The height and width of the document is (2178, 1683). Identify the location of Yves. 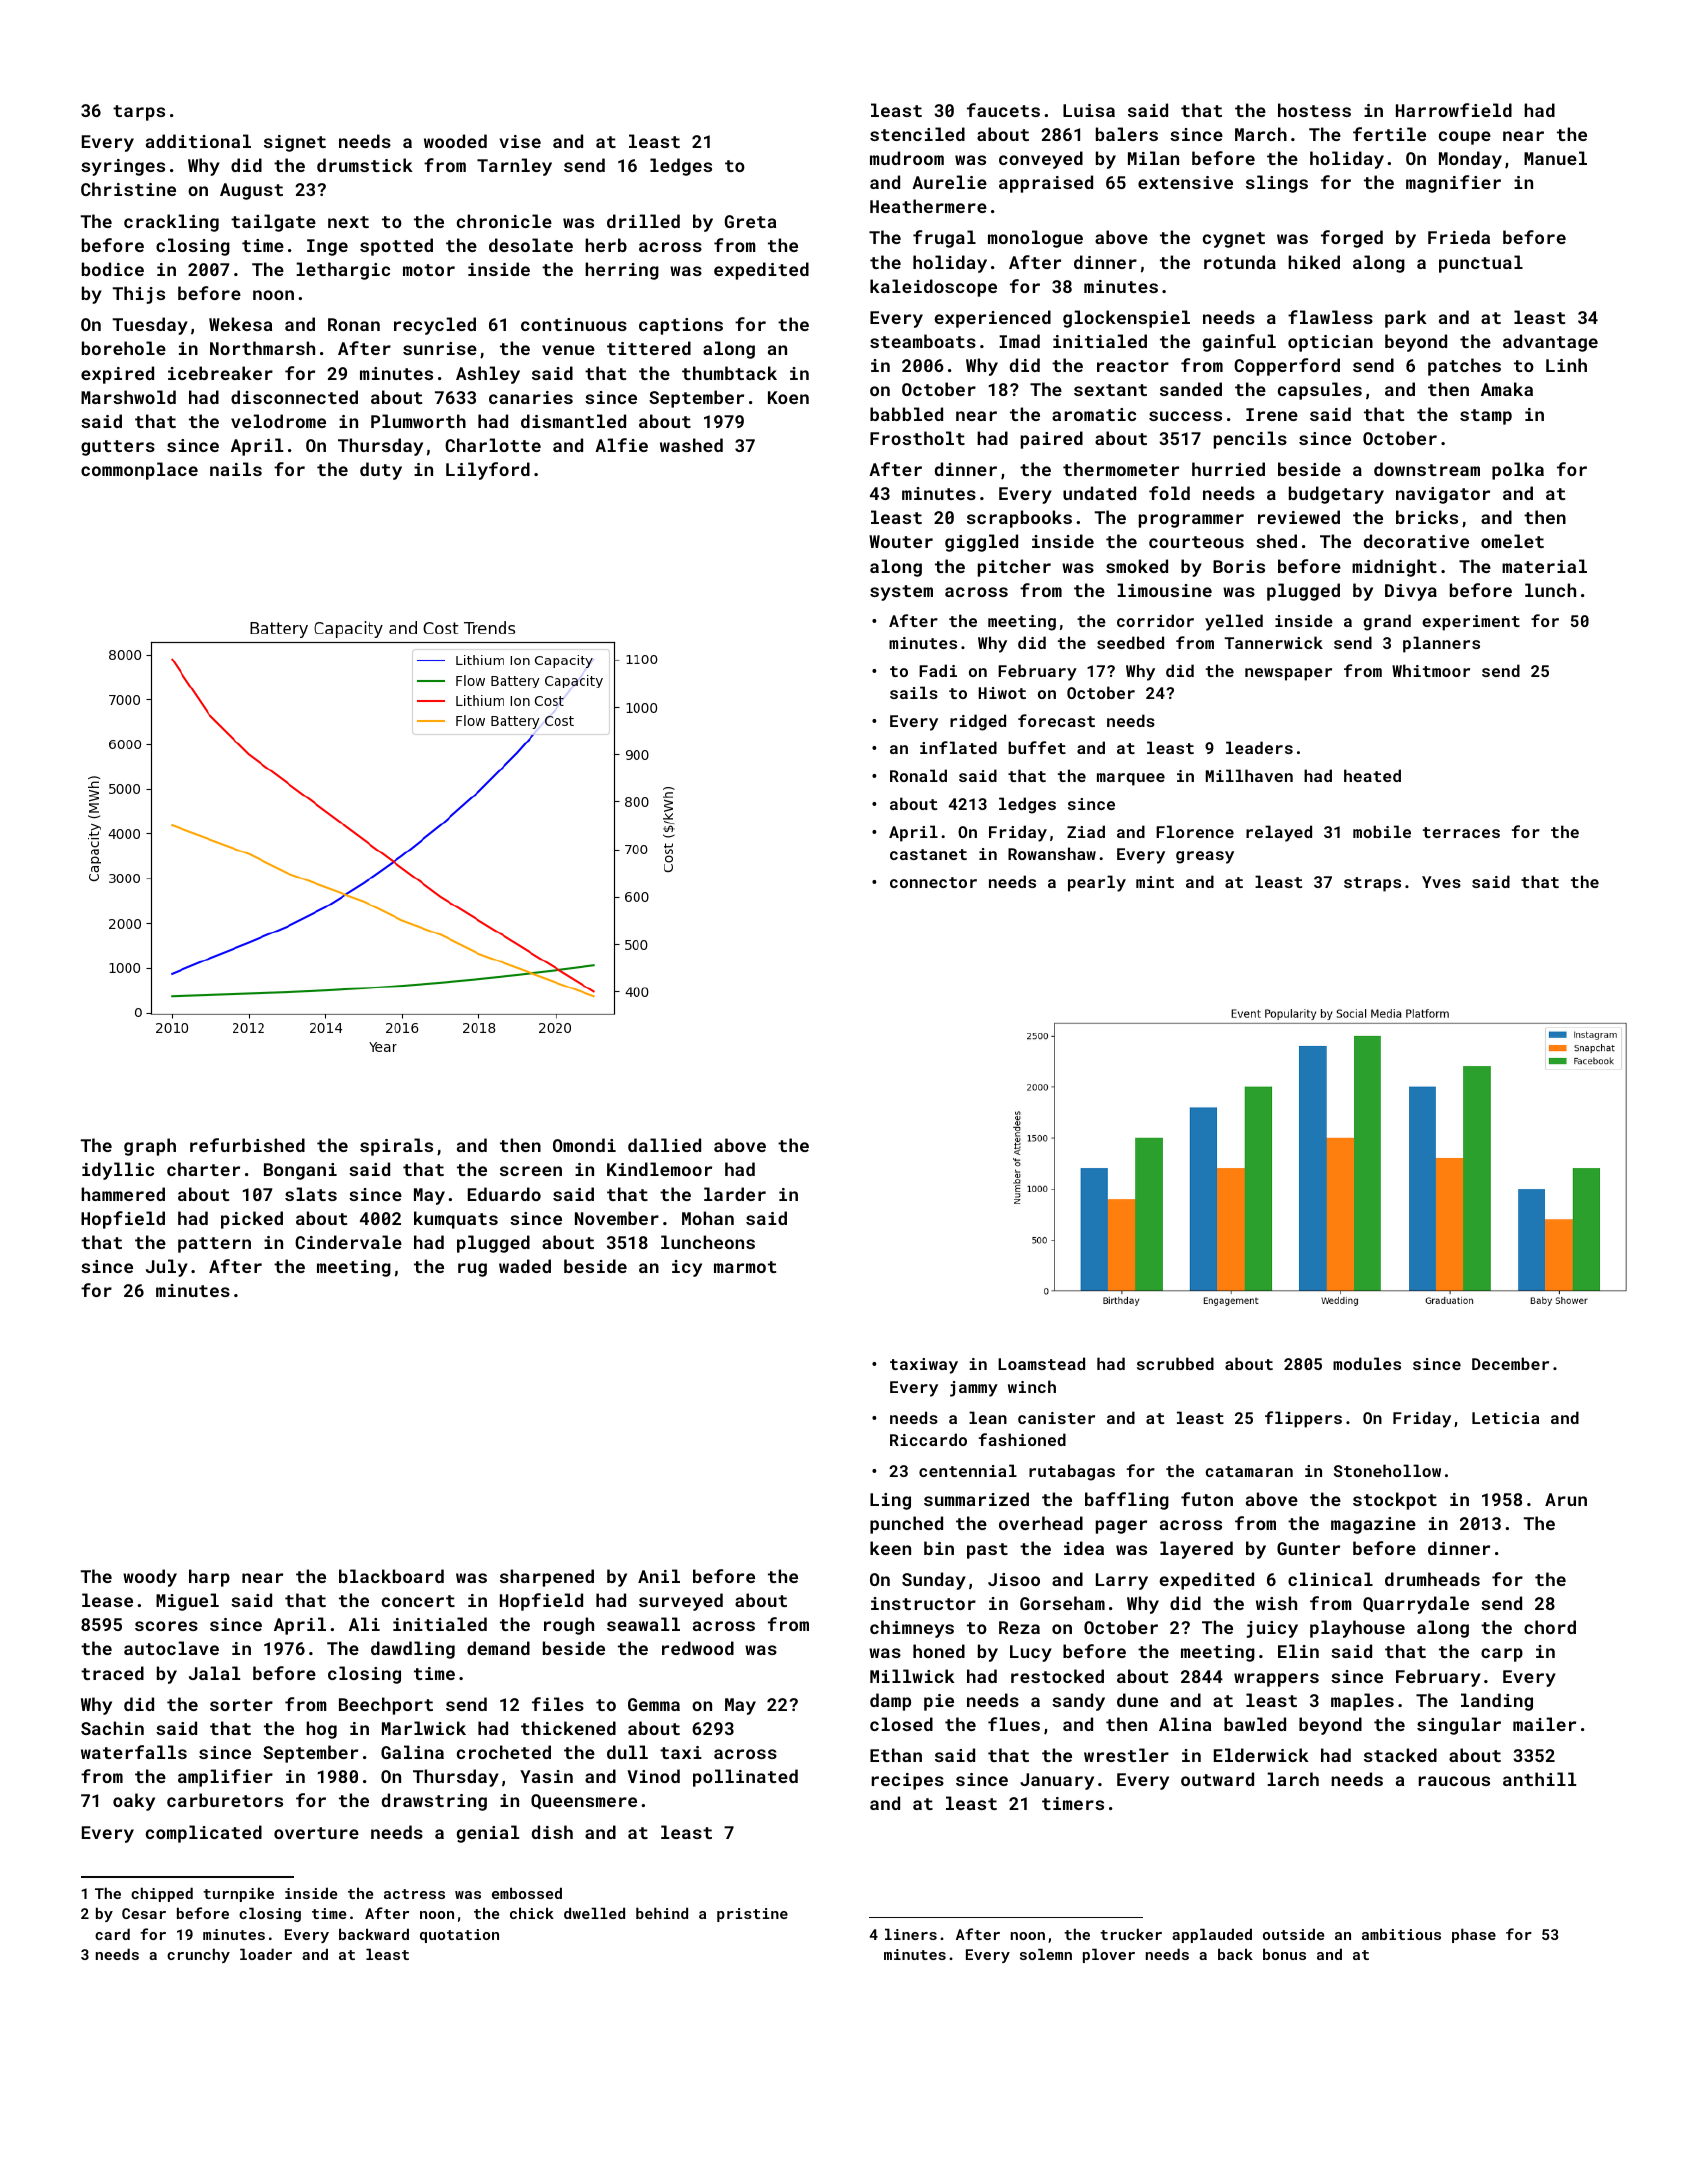
(1441, 882).
